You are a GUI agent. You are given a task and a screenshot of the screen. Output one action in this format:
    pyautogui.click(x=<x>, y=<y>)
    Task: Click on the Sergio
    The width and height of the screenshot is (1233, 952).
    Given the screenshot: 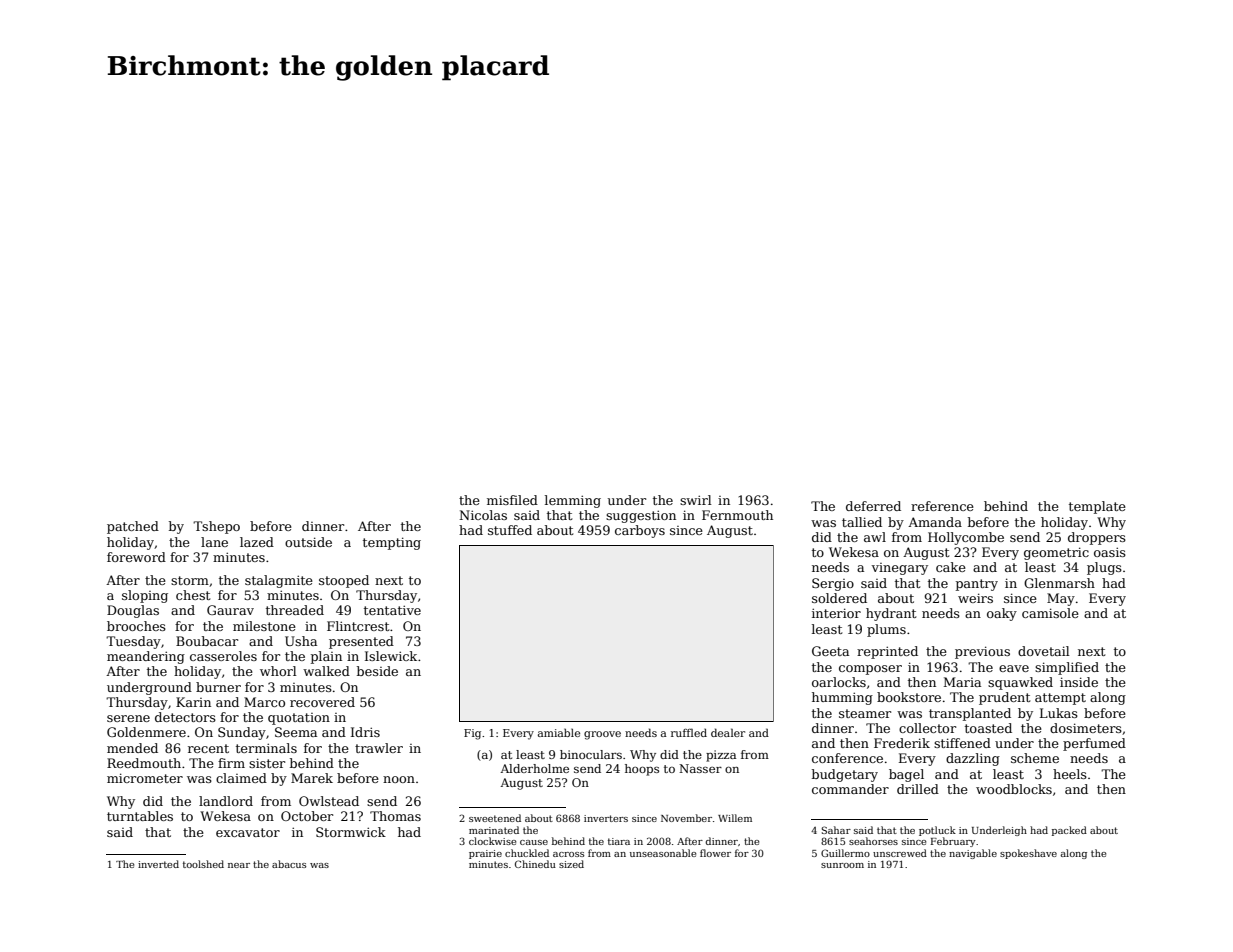 What is the action you would take?
    pyautogui.click(x=833, y=584)
